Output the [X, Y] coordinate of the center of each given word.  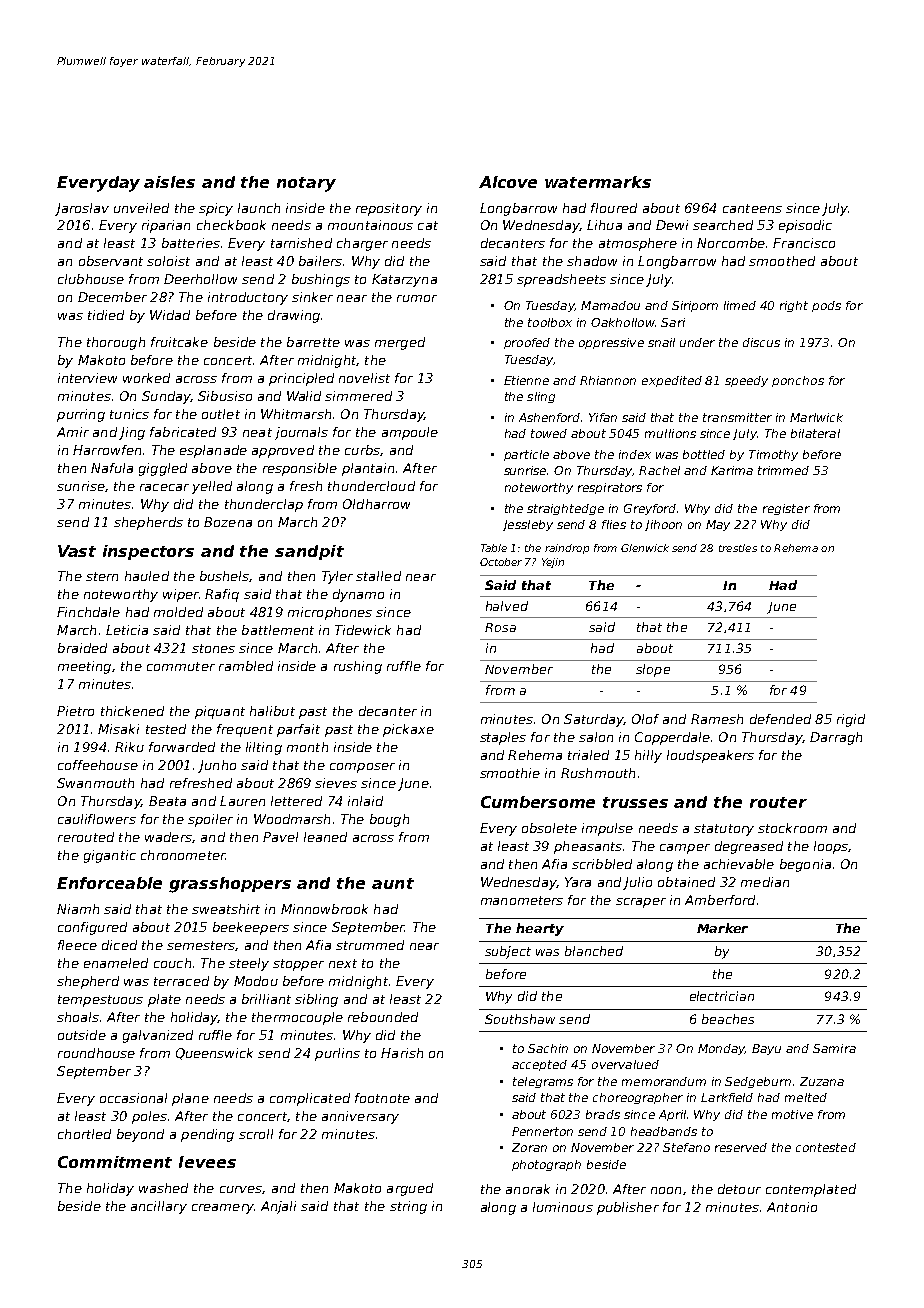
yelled [212, 487]
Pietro [75, 711]
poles [149, 1117]
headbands [664, 1131]
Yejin [553, 563]
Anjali [278, 1207]
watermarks [598, 182]
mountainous [370, 225]
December [112, 297]
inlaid [365, 801]
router [778, 802]
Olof [645, 719]
